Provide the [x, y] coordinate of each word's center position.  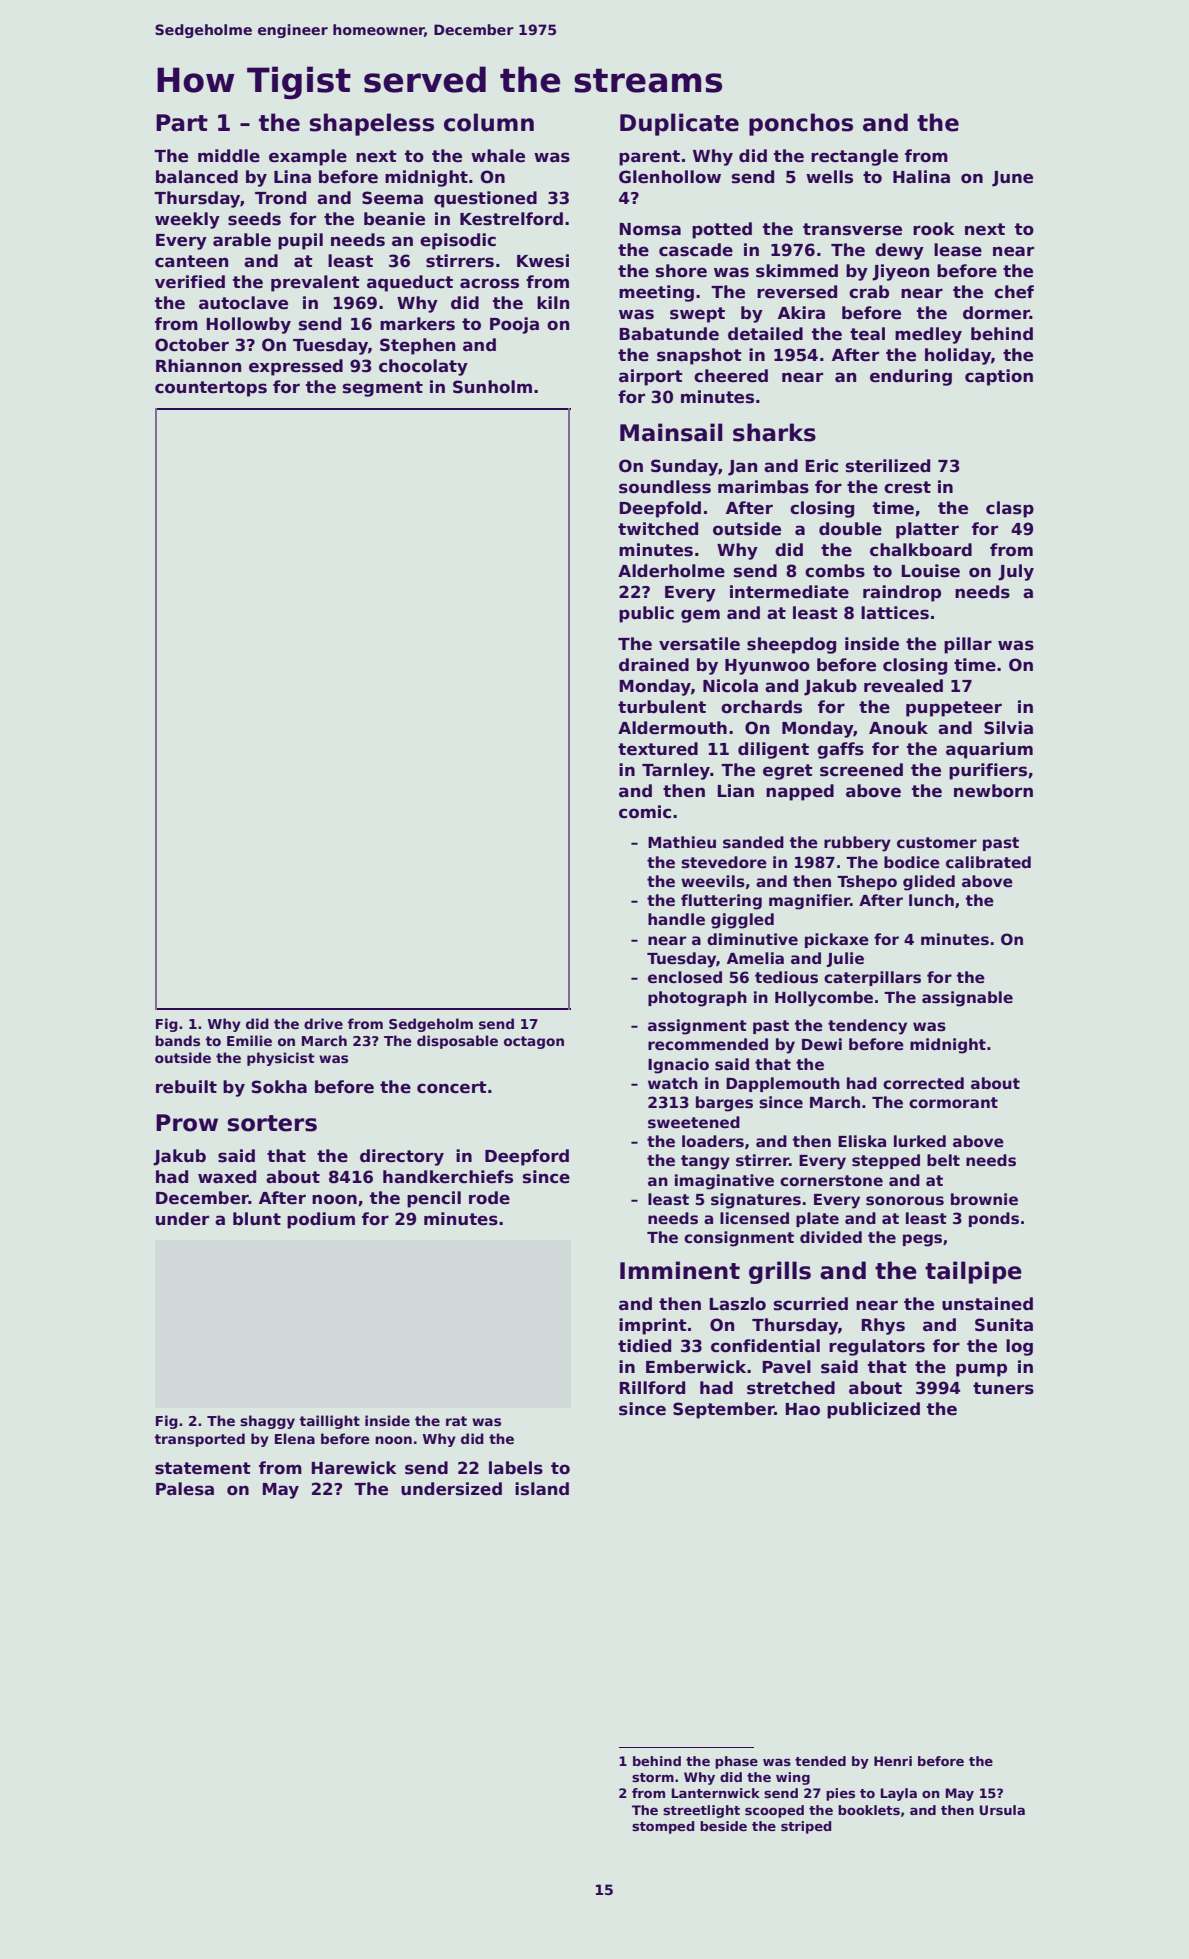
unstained [987, 1304]
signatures [756, 1201]
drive [323, 1023]
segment [383, 389]
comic [645, 812]
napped [800, 792]
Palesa [185, 1489]
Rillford [652, 1388]
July [1016, 572]
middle [229, 156]
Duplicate [679, 124]
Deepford [527, 1157]
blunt [257, 1219]
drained [654, 665]
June [1012, 179]
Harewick [354, 1468]
